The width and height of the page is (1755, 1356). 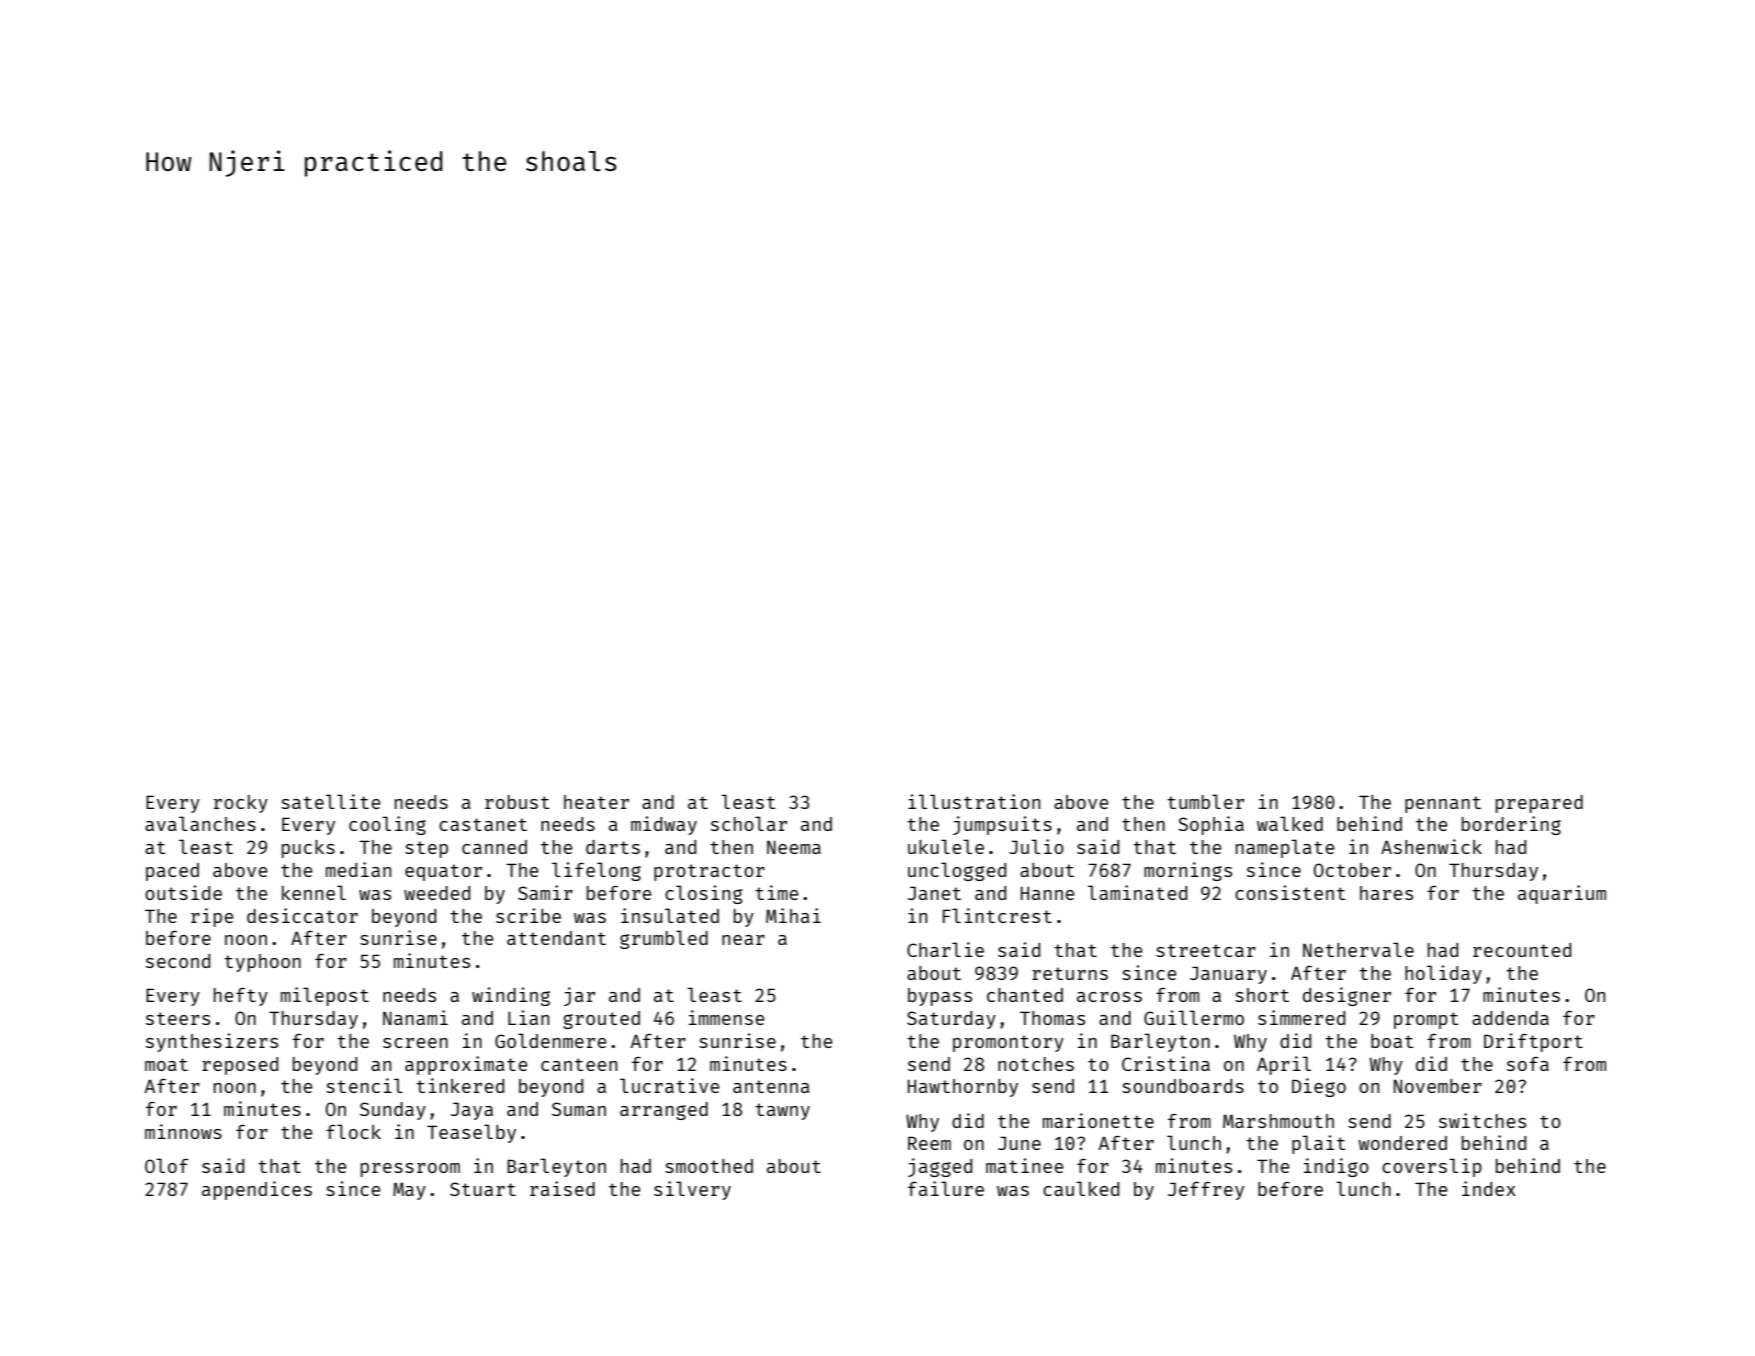 I want to click on Jaya, so click(x=472, y=1111).
